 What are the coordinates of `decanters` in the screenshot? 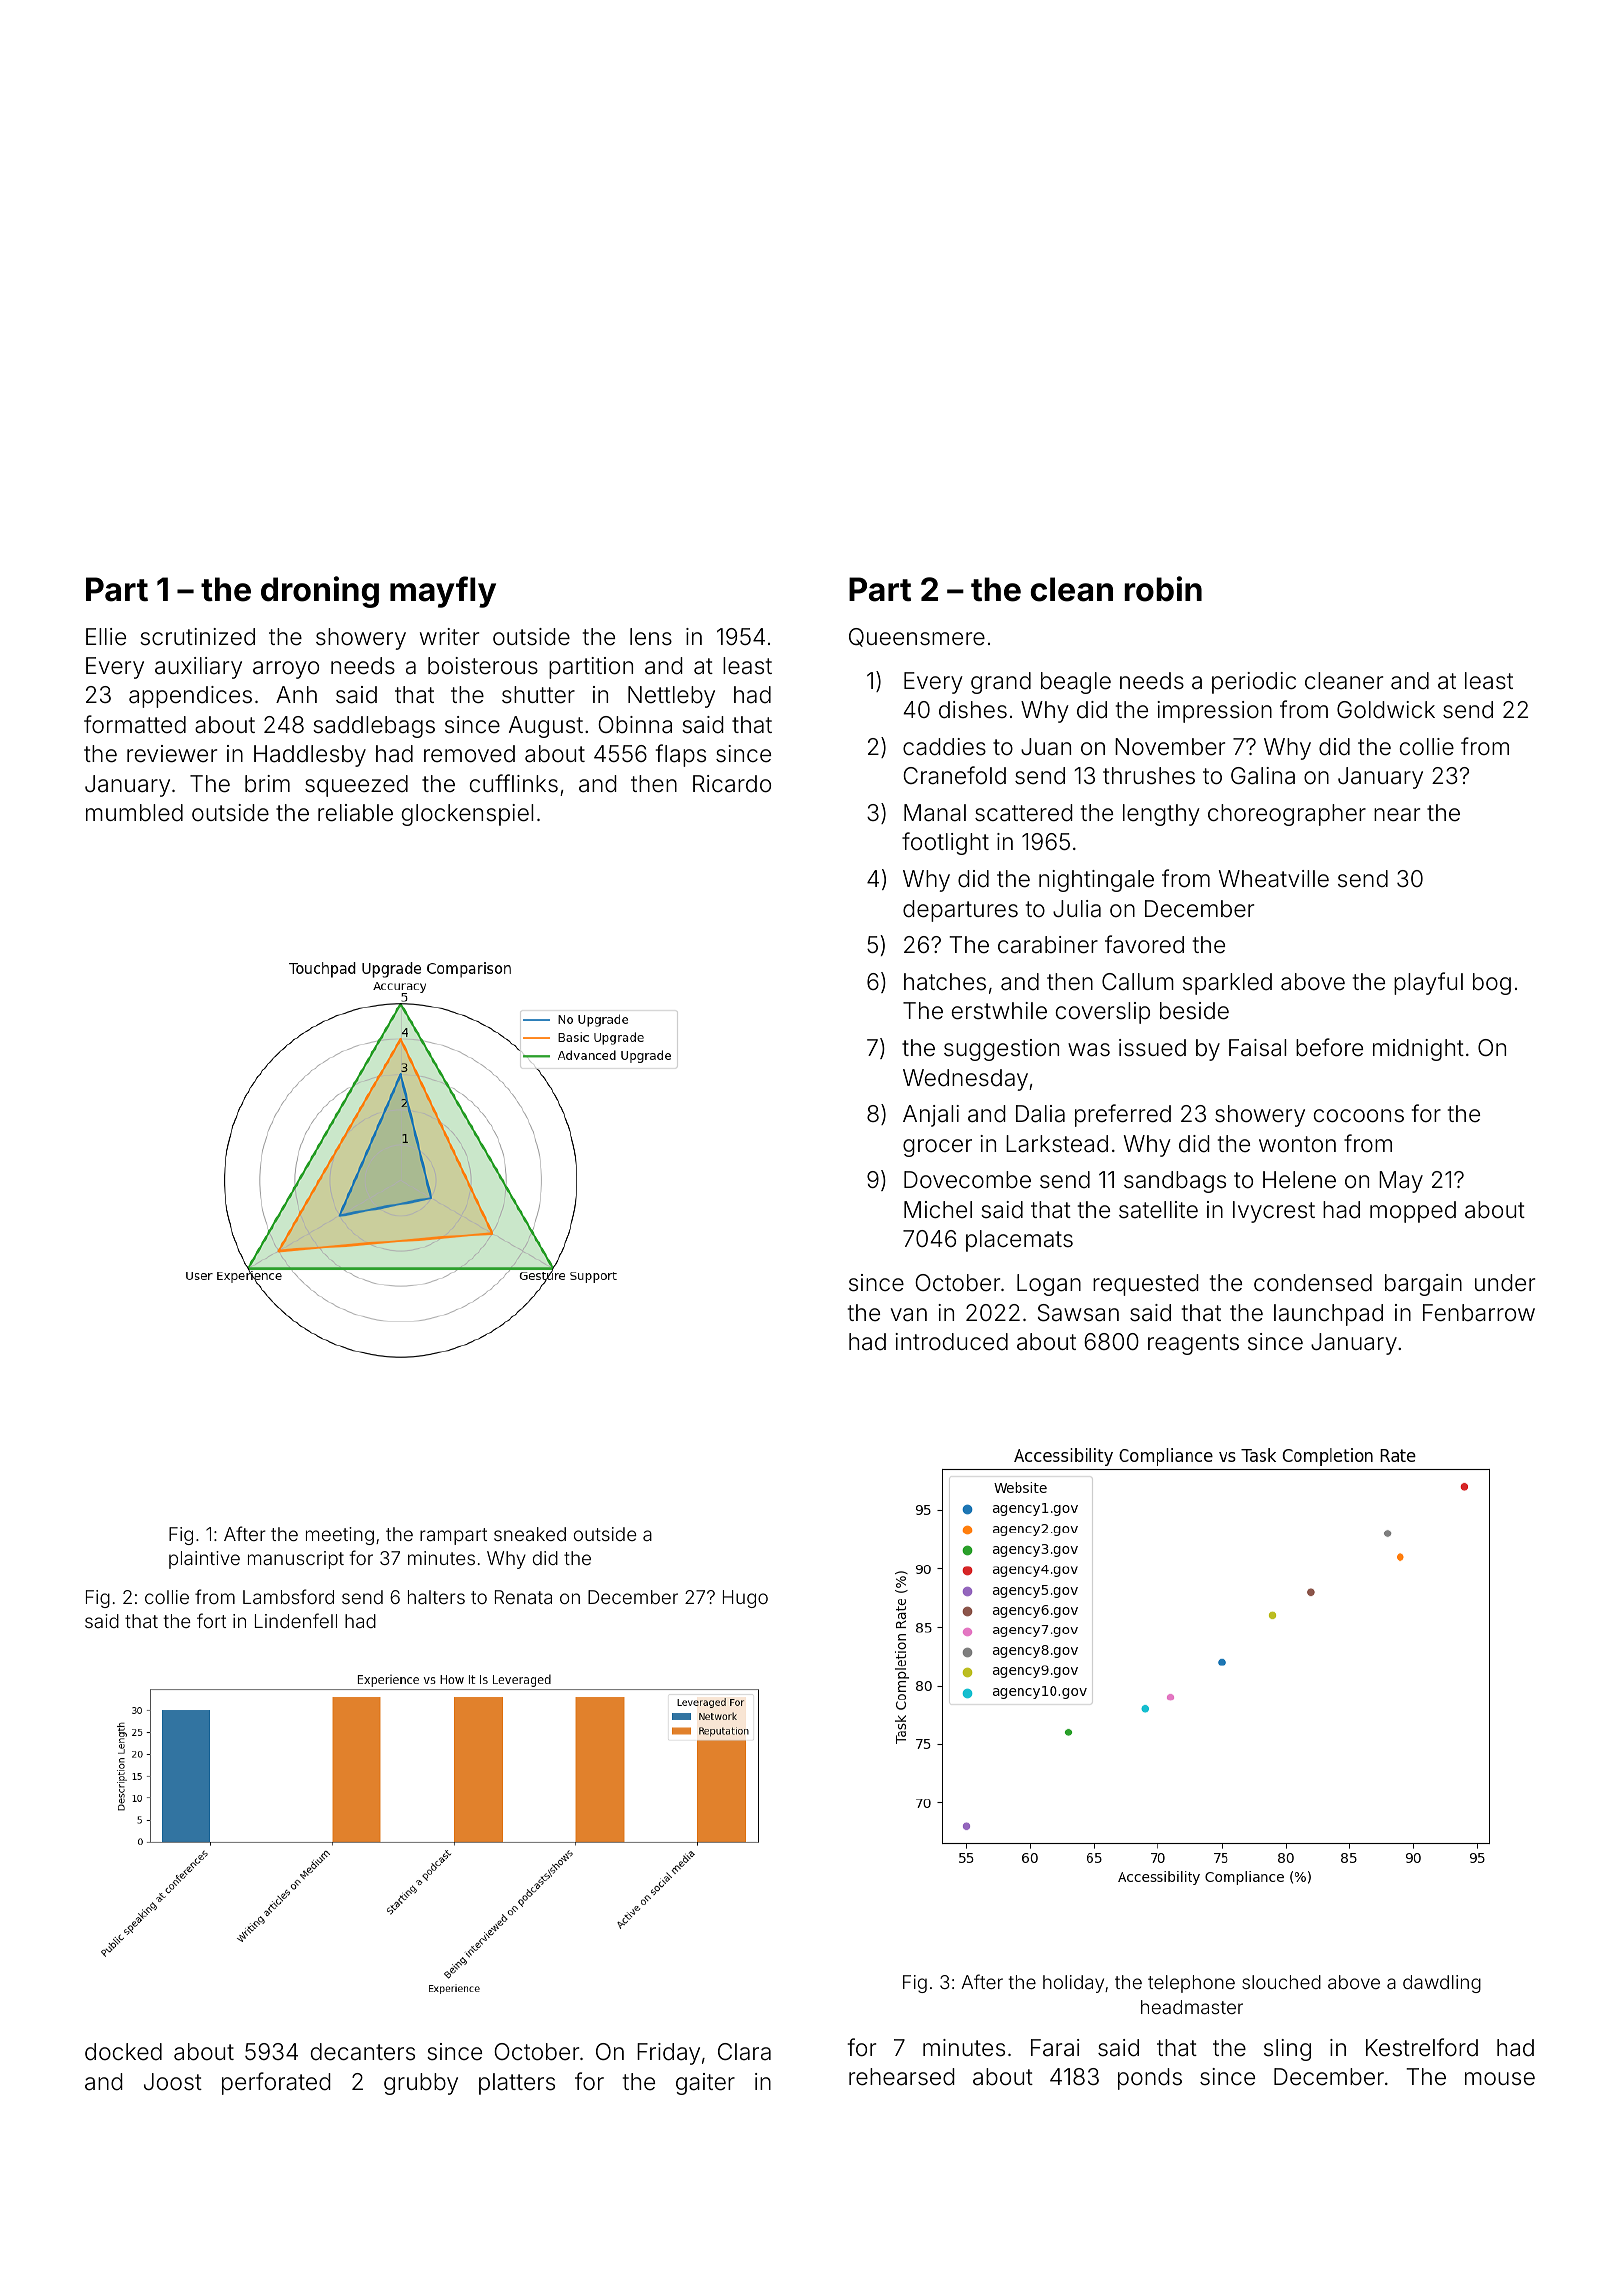 It's located at (363, 2052).
